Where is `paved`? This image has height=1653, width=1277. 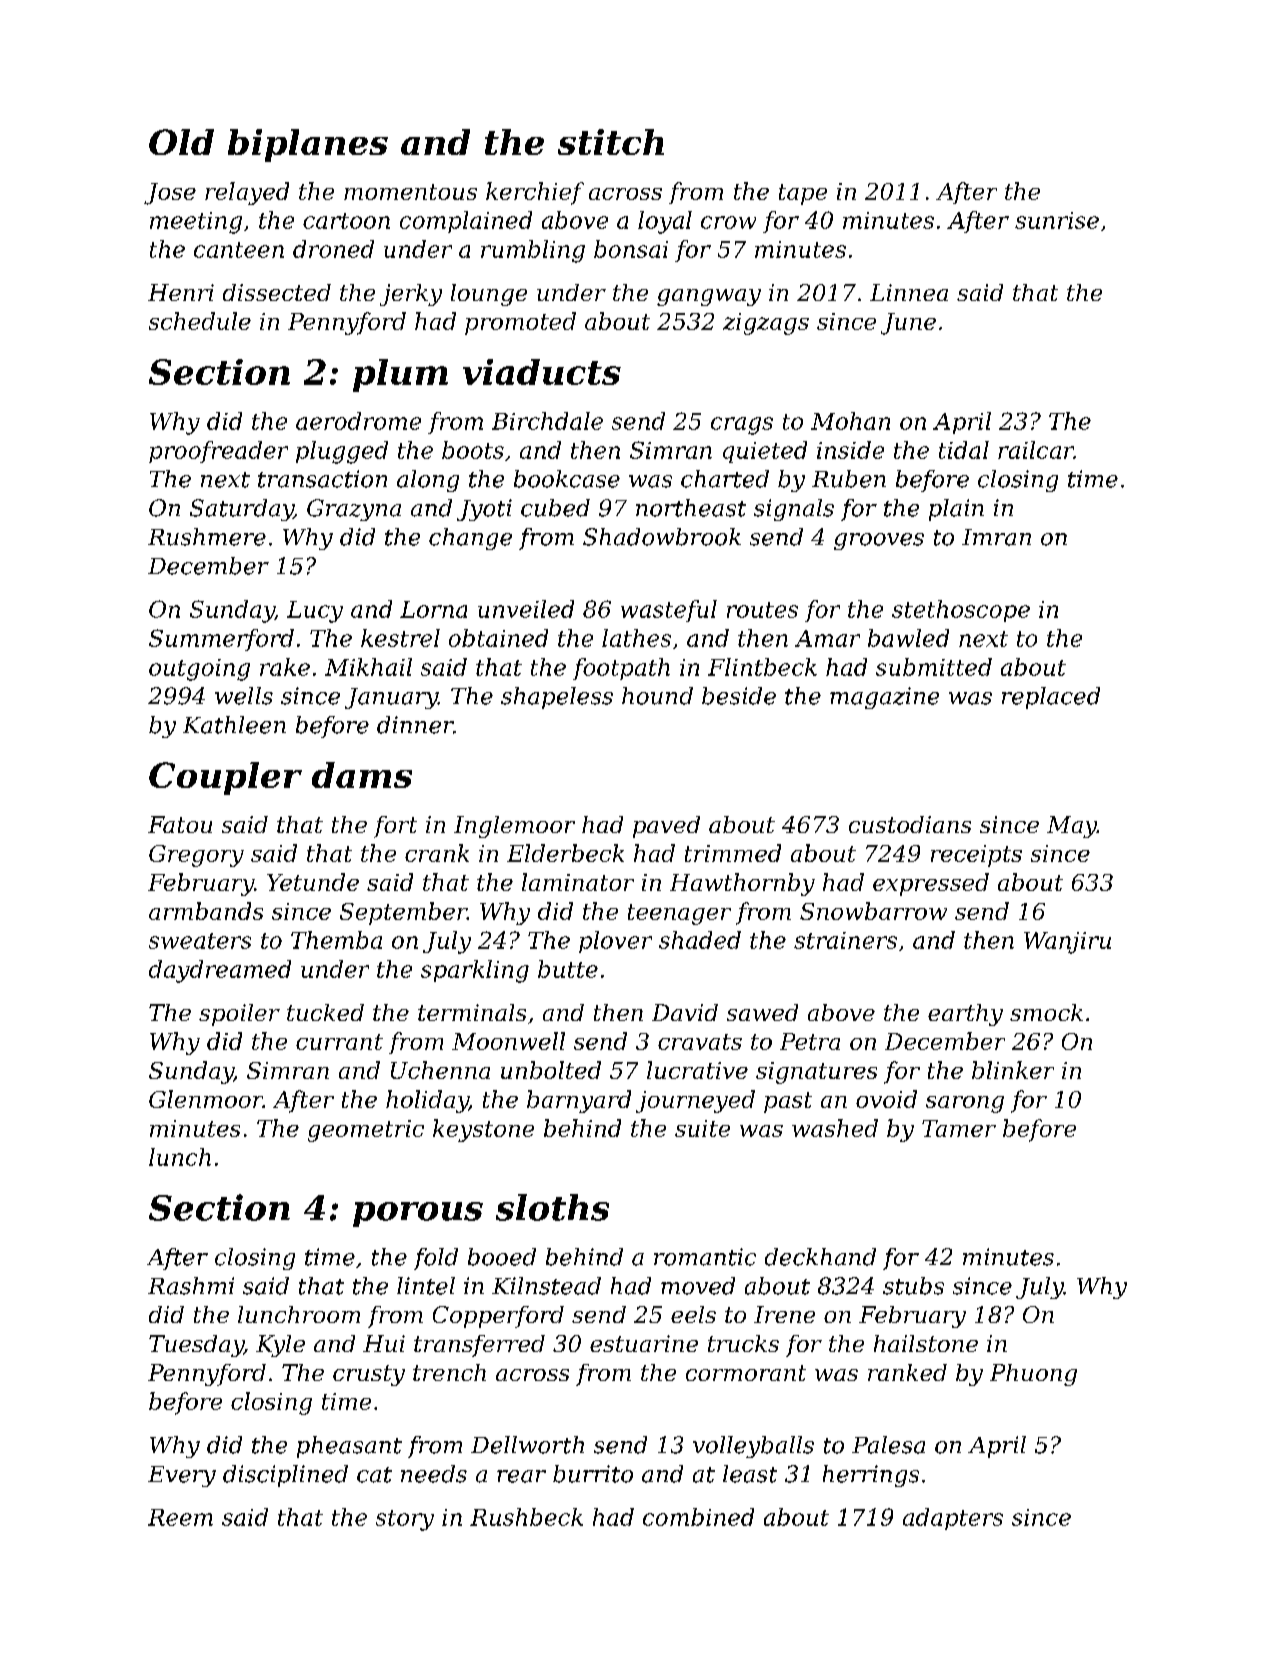 paved is located at coordinates (666, 827).
